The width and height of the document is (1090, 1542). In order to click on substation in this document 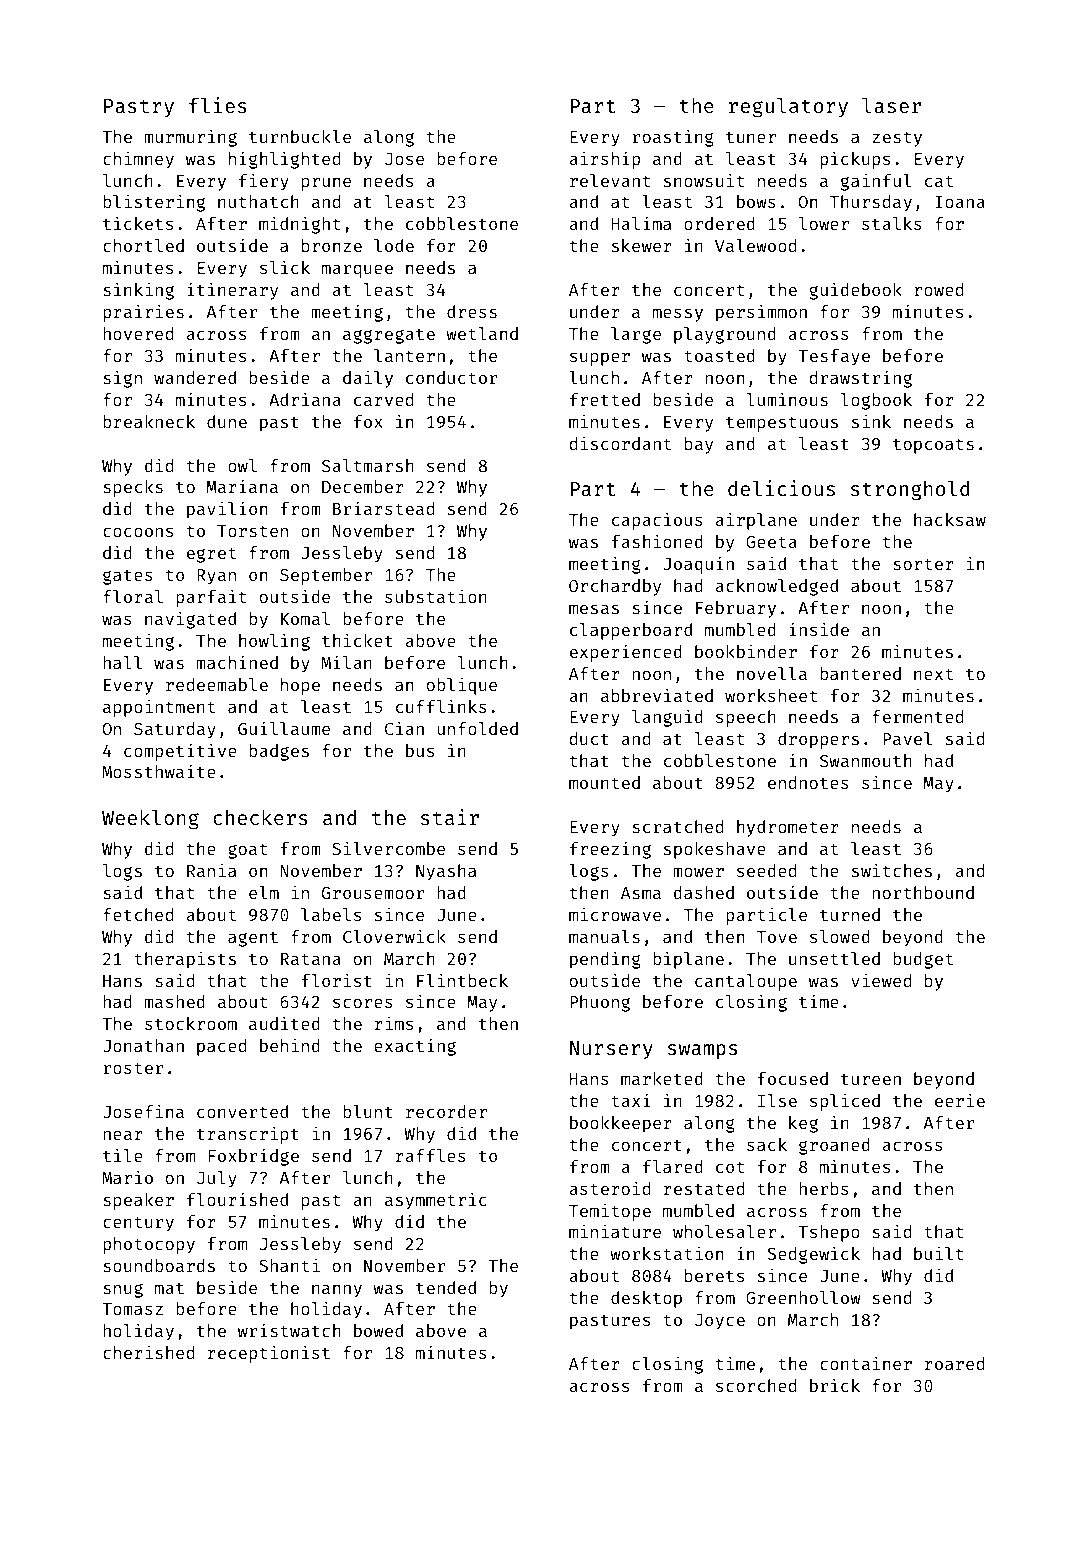, I will do `click(436, 596)`.
